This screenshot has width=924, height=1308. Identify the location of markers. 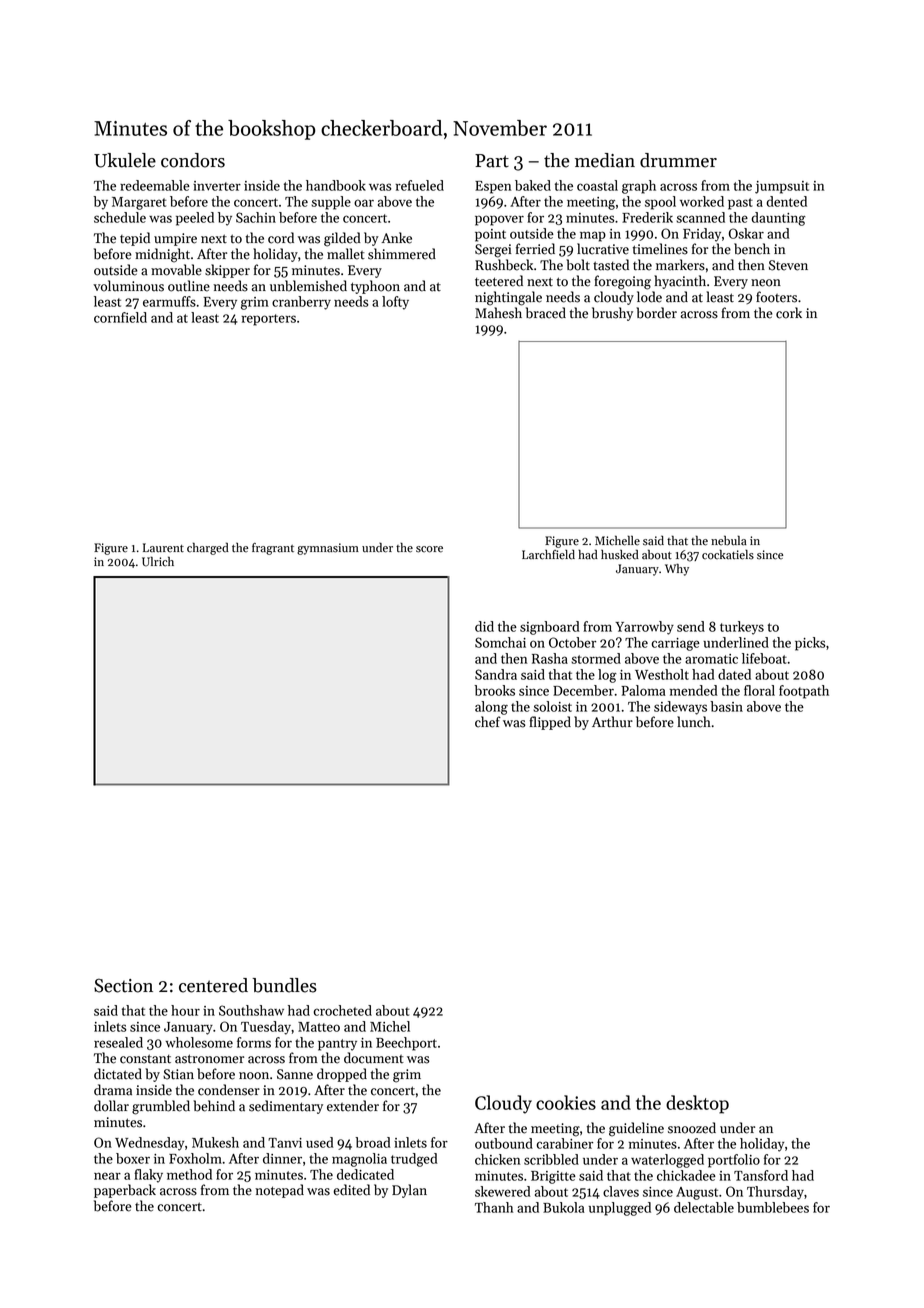
(680, 265).
